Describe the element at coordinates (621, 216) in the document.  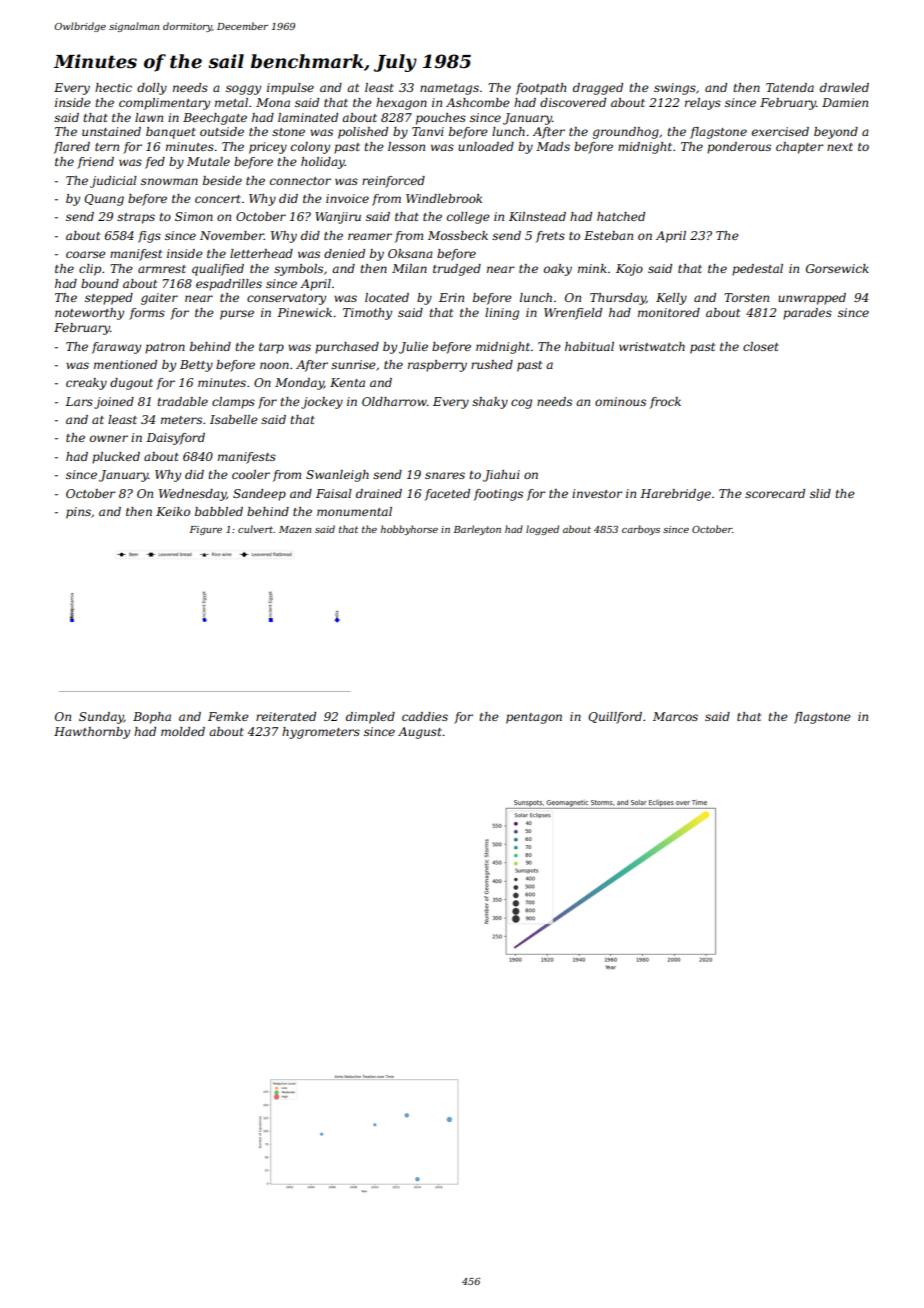
I see `hatched` at that location.
